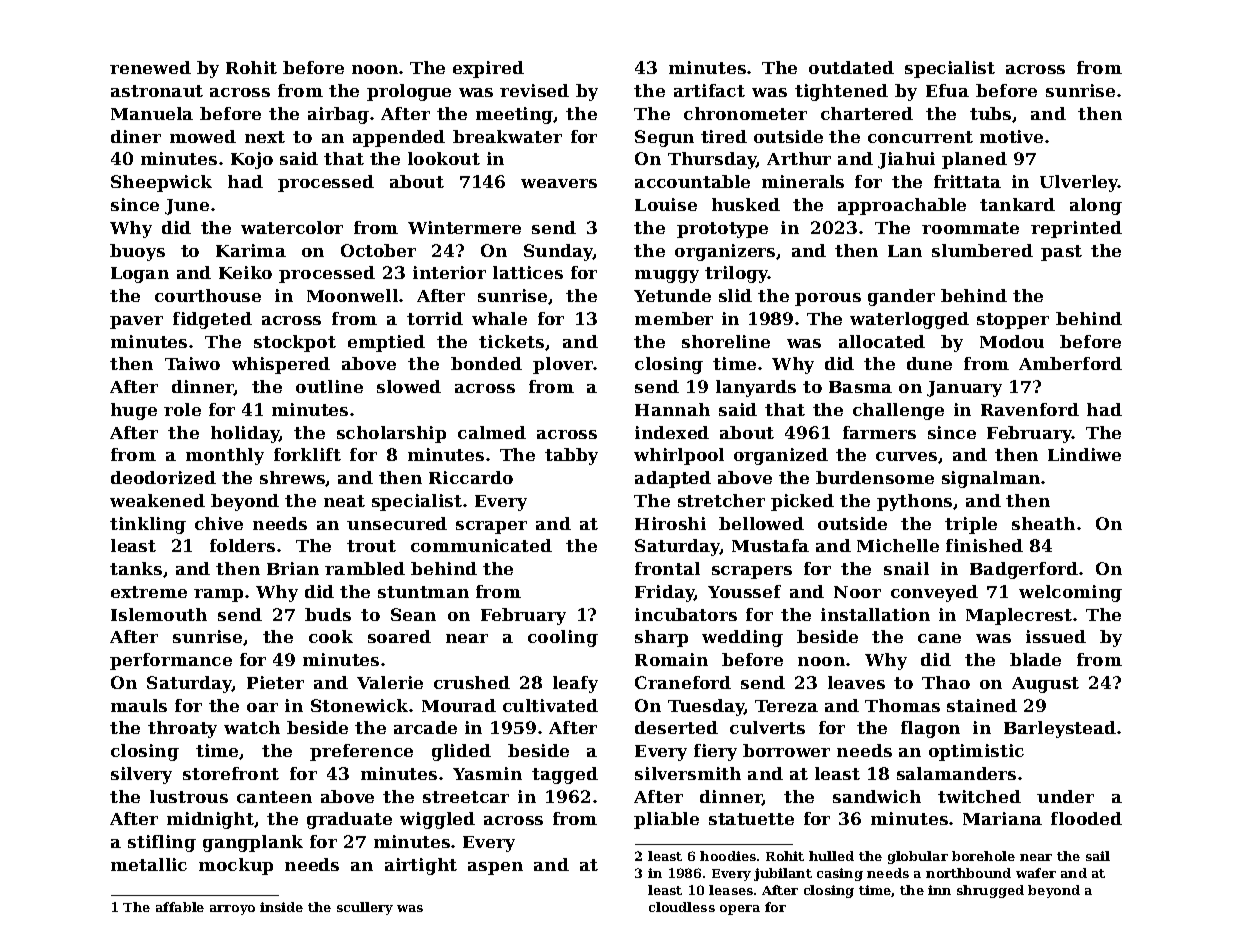 This document has width=1233, height=952. I want to click on crushed, so click(472, 682).
